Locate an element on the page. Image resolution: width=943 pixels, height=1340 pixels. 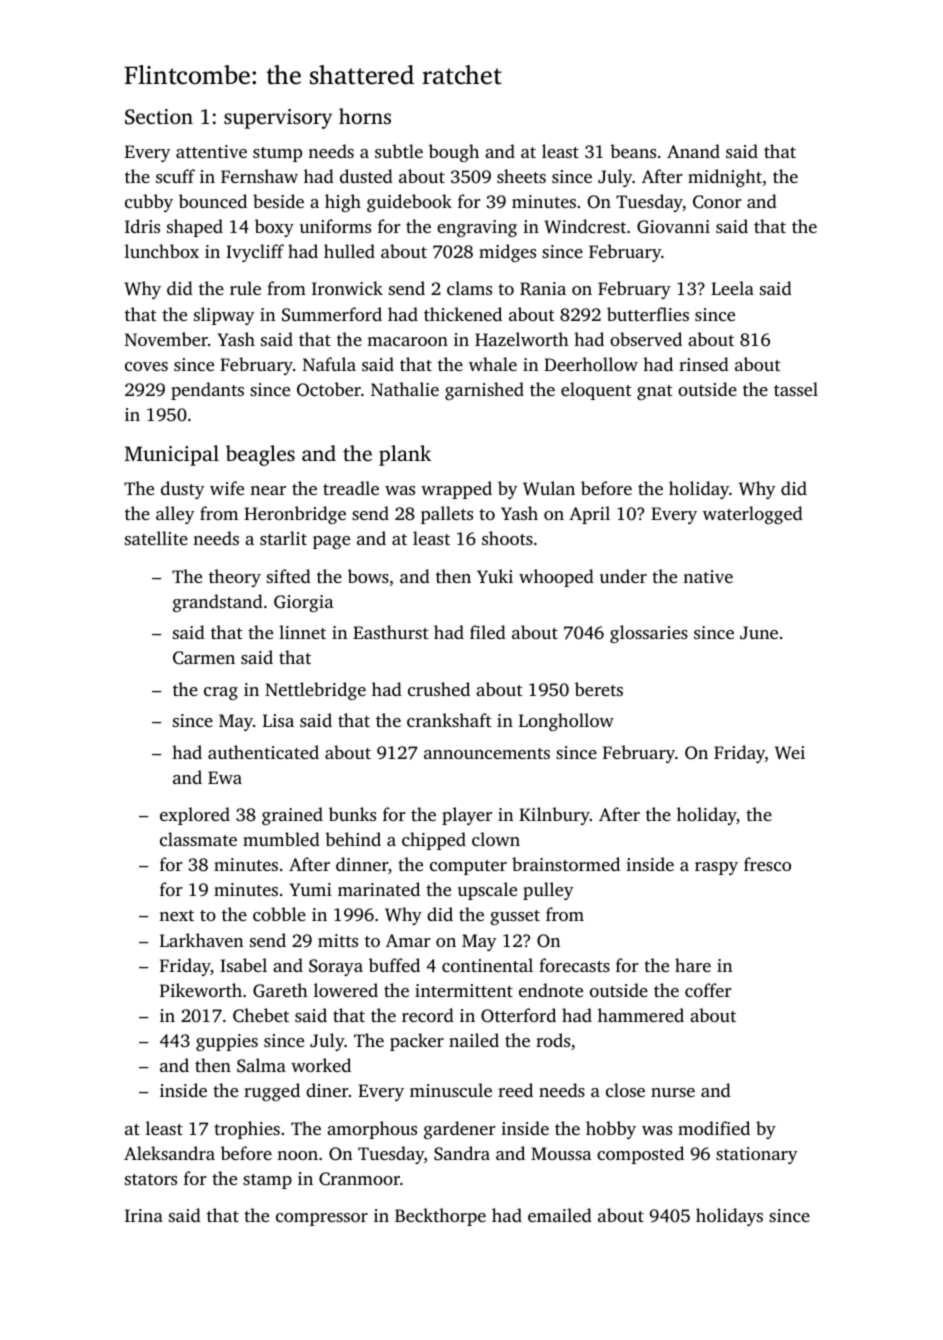
Wulan is located at coordinates (549, 488).
